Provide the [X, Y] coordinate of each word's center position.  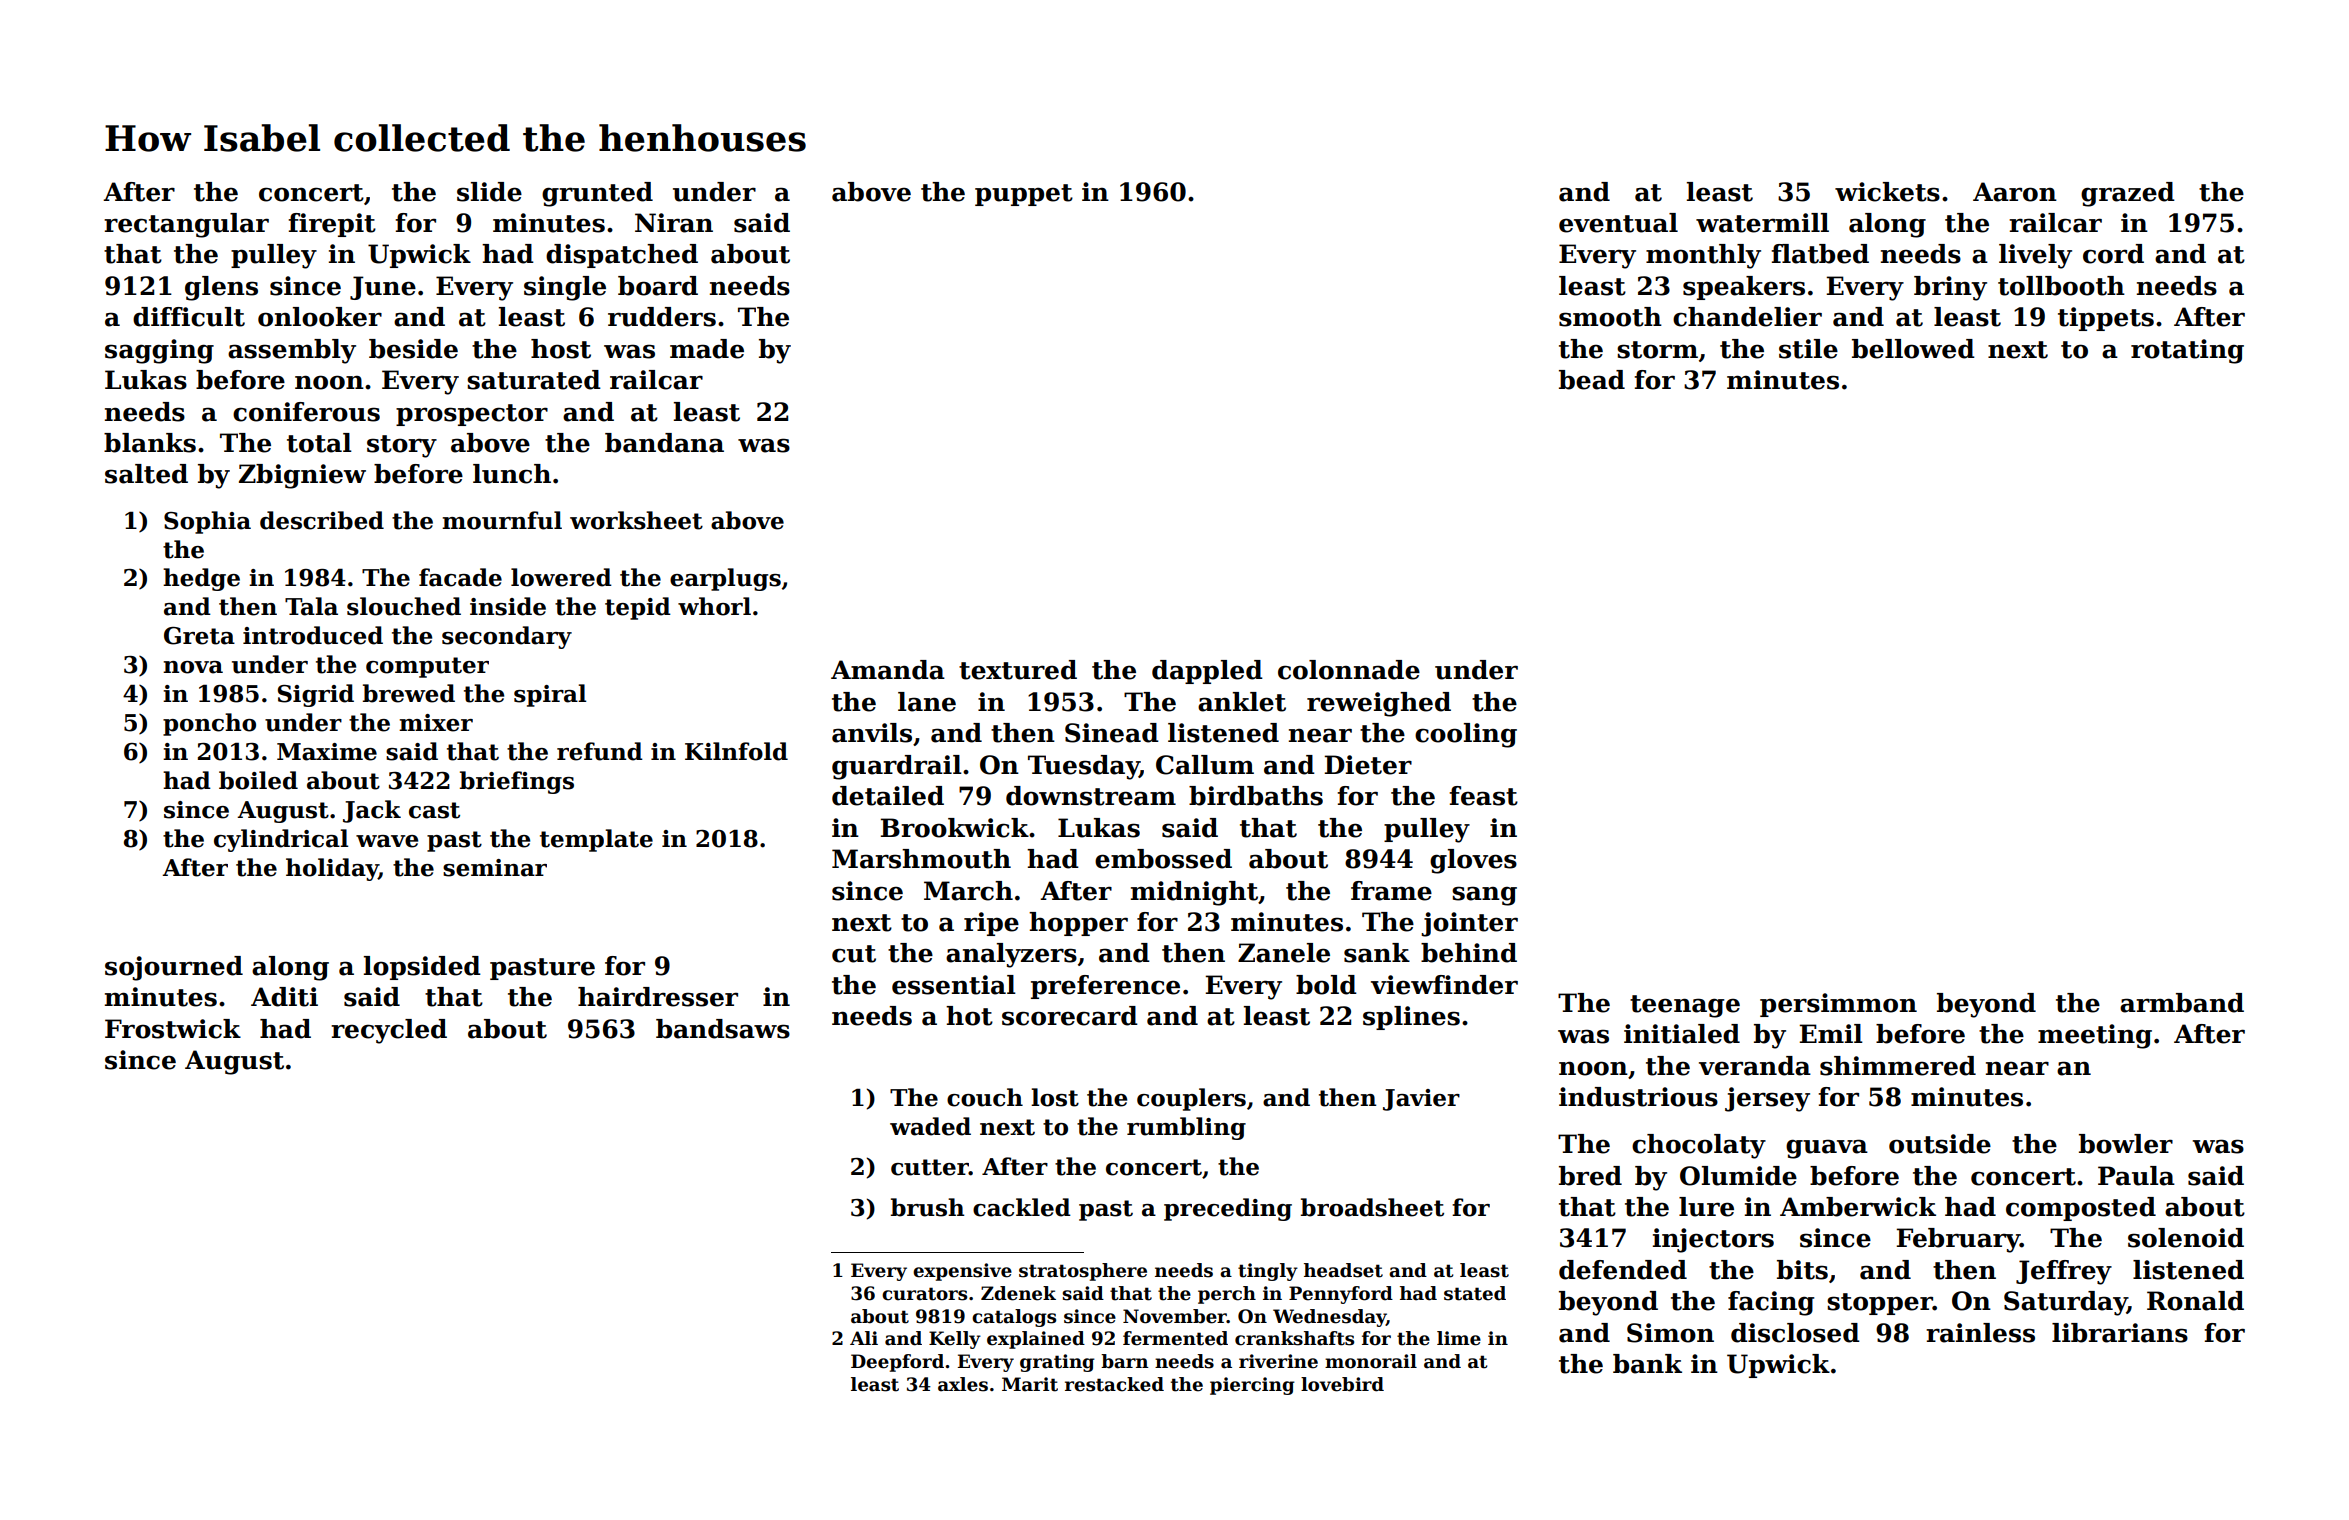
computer [427, 667]
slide [489, 192]
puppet [1024, 195]
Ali [864, 1338]
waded [930, 1126]
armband [2182, 1003]
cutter [930, 1167]
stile [1808, 349]
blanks [150, 443]
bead [1592, 380]
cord [2113, 254]
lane [927, 702]
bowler [2126, 1144]
